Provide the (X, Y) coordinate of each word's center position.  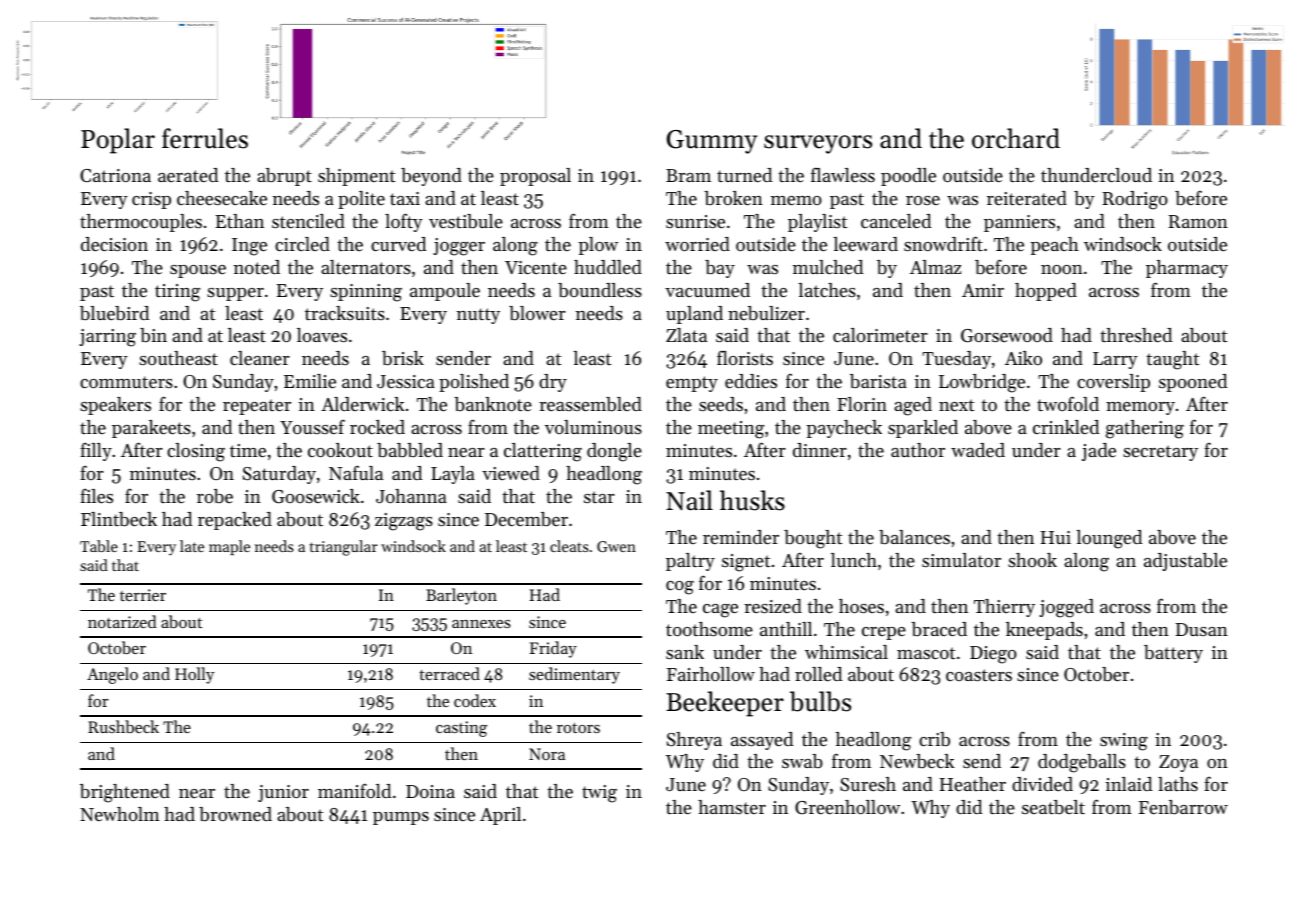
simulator (961, 560)
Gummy (712, 142)
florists (745, 357)
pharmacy (1187, 269)
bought (813, 539)
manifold (354, 790)
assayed (762, 741)
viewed (511, 473)
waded (978, 450)
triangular (344, 548)
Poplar (118, 141)
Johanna (411, 496)
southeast (178, 358)
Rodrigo (1135, 200)
